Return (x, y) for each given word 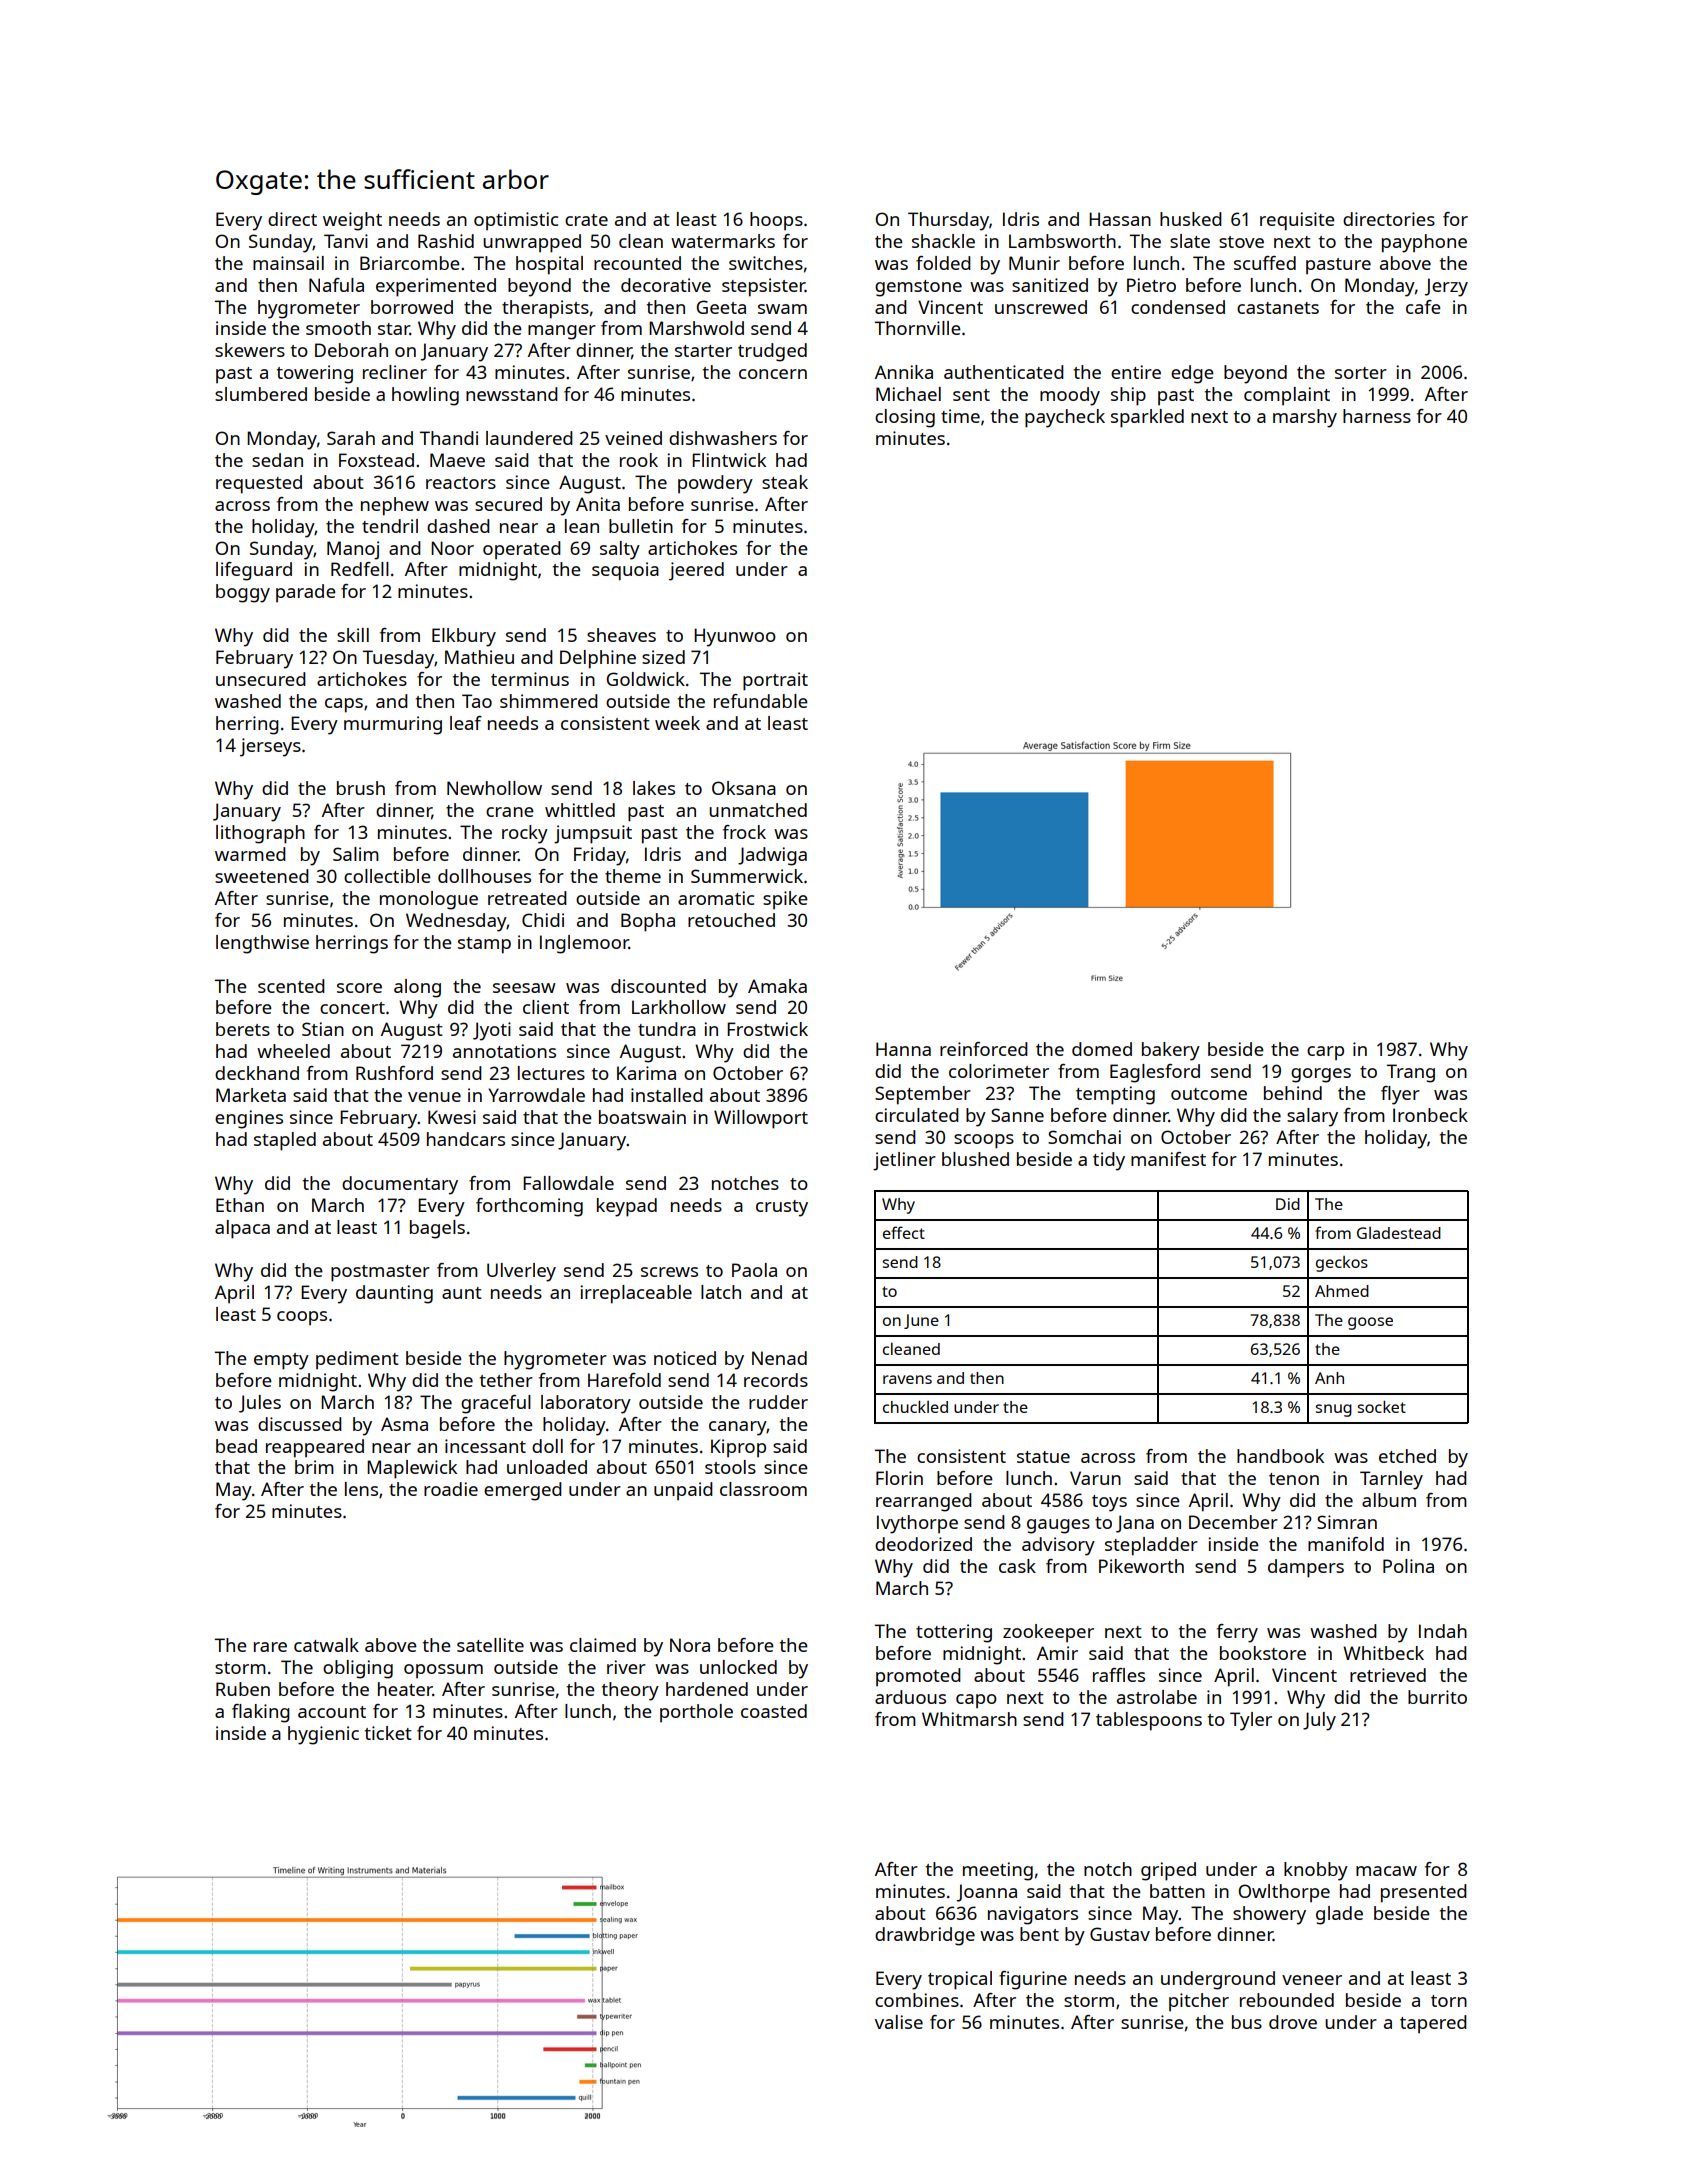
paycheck (1065, 418)
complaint (1287, 396)
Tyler (1251, 1721)
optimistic (516, 221)
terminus (530, 679)
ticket (388, 1733)
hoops (776, 221)
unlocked (738, 1667)
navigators (1033, 1915)
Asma (404, 1424)
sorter (1361, 373)
